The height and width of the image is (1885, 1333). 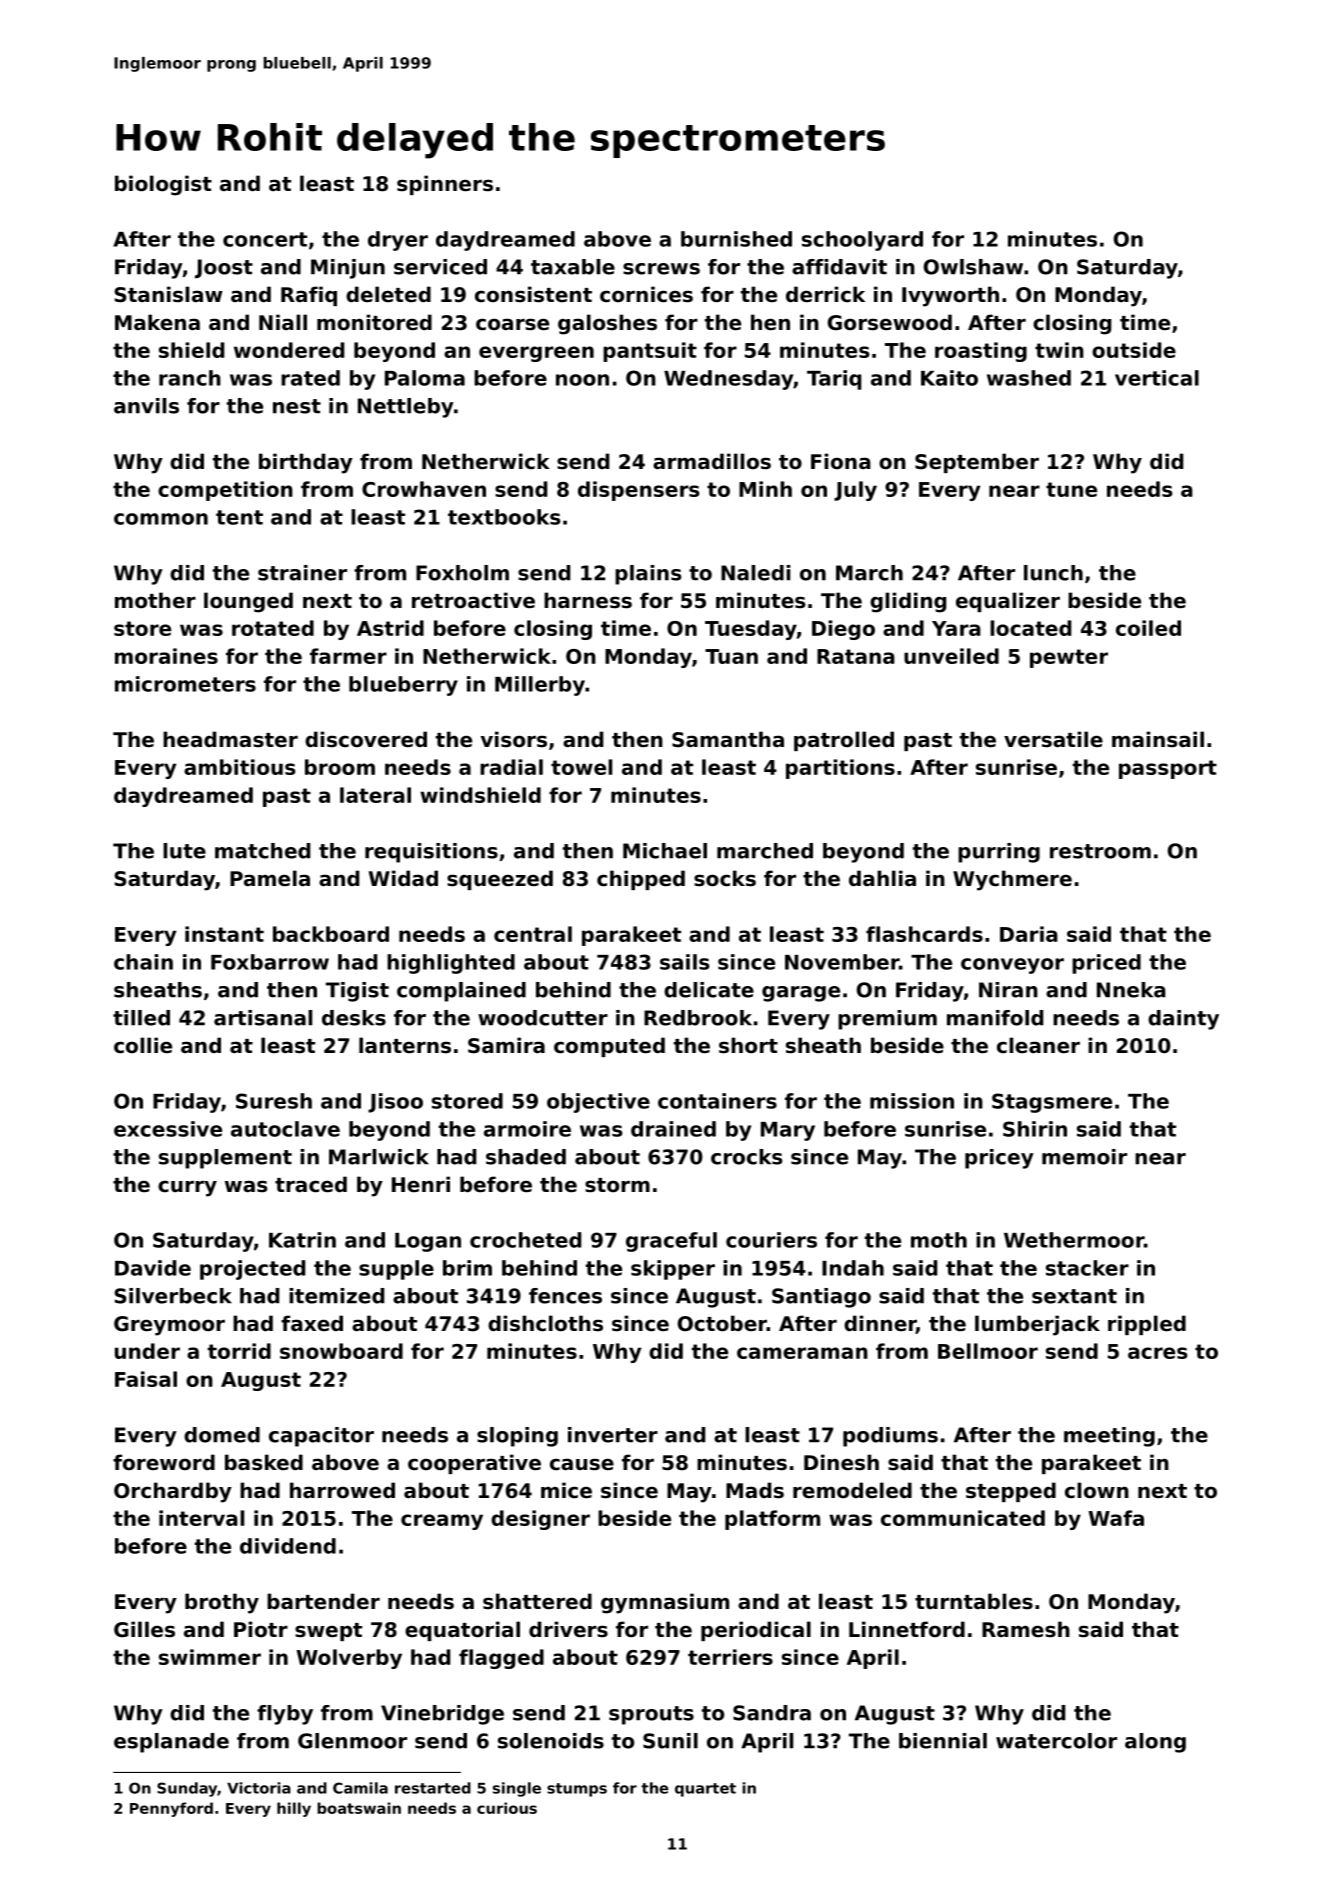 What do you see at coordinates (973, 267) in the image?
I see `Owlshaw` at bounding box center [973, 267].
